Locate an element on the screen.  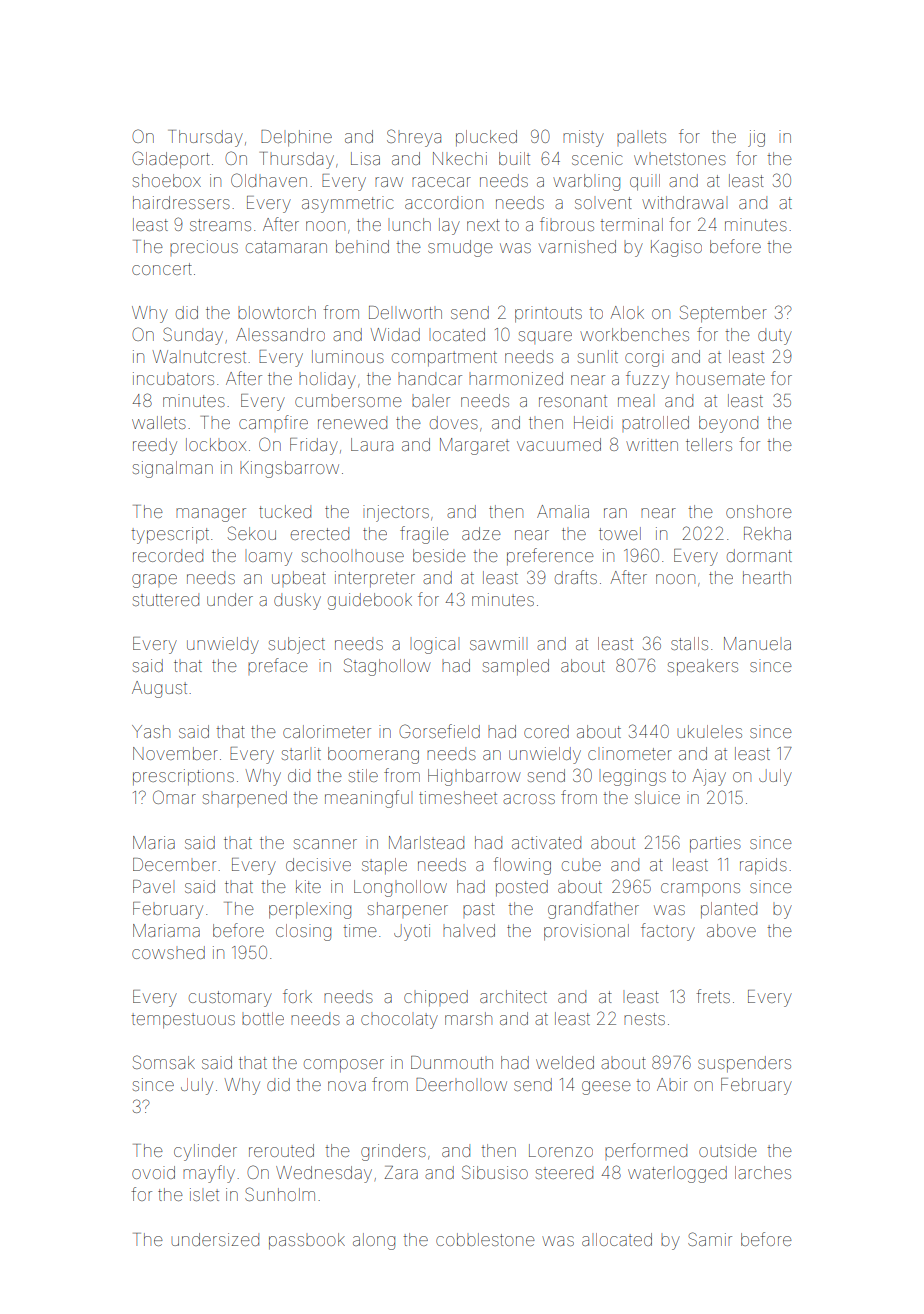
cobblestone is located at coordinates (485, 1239).
